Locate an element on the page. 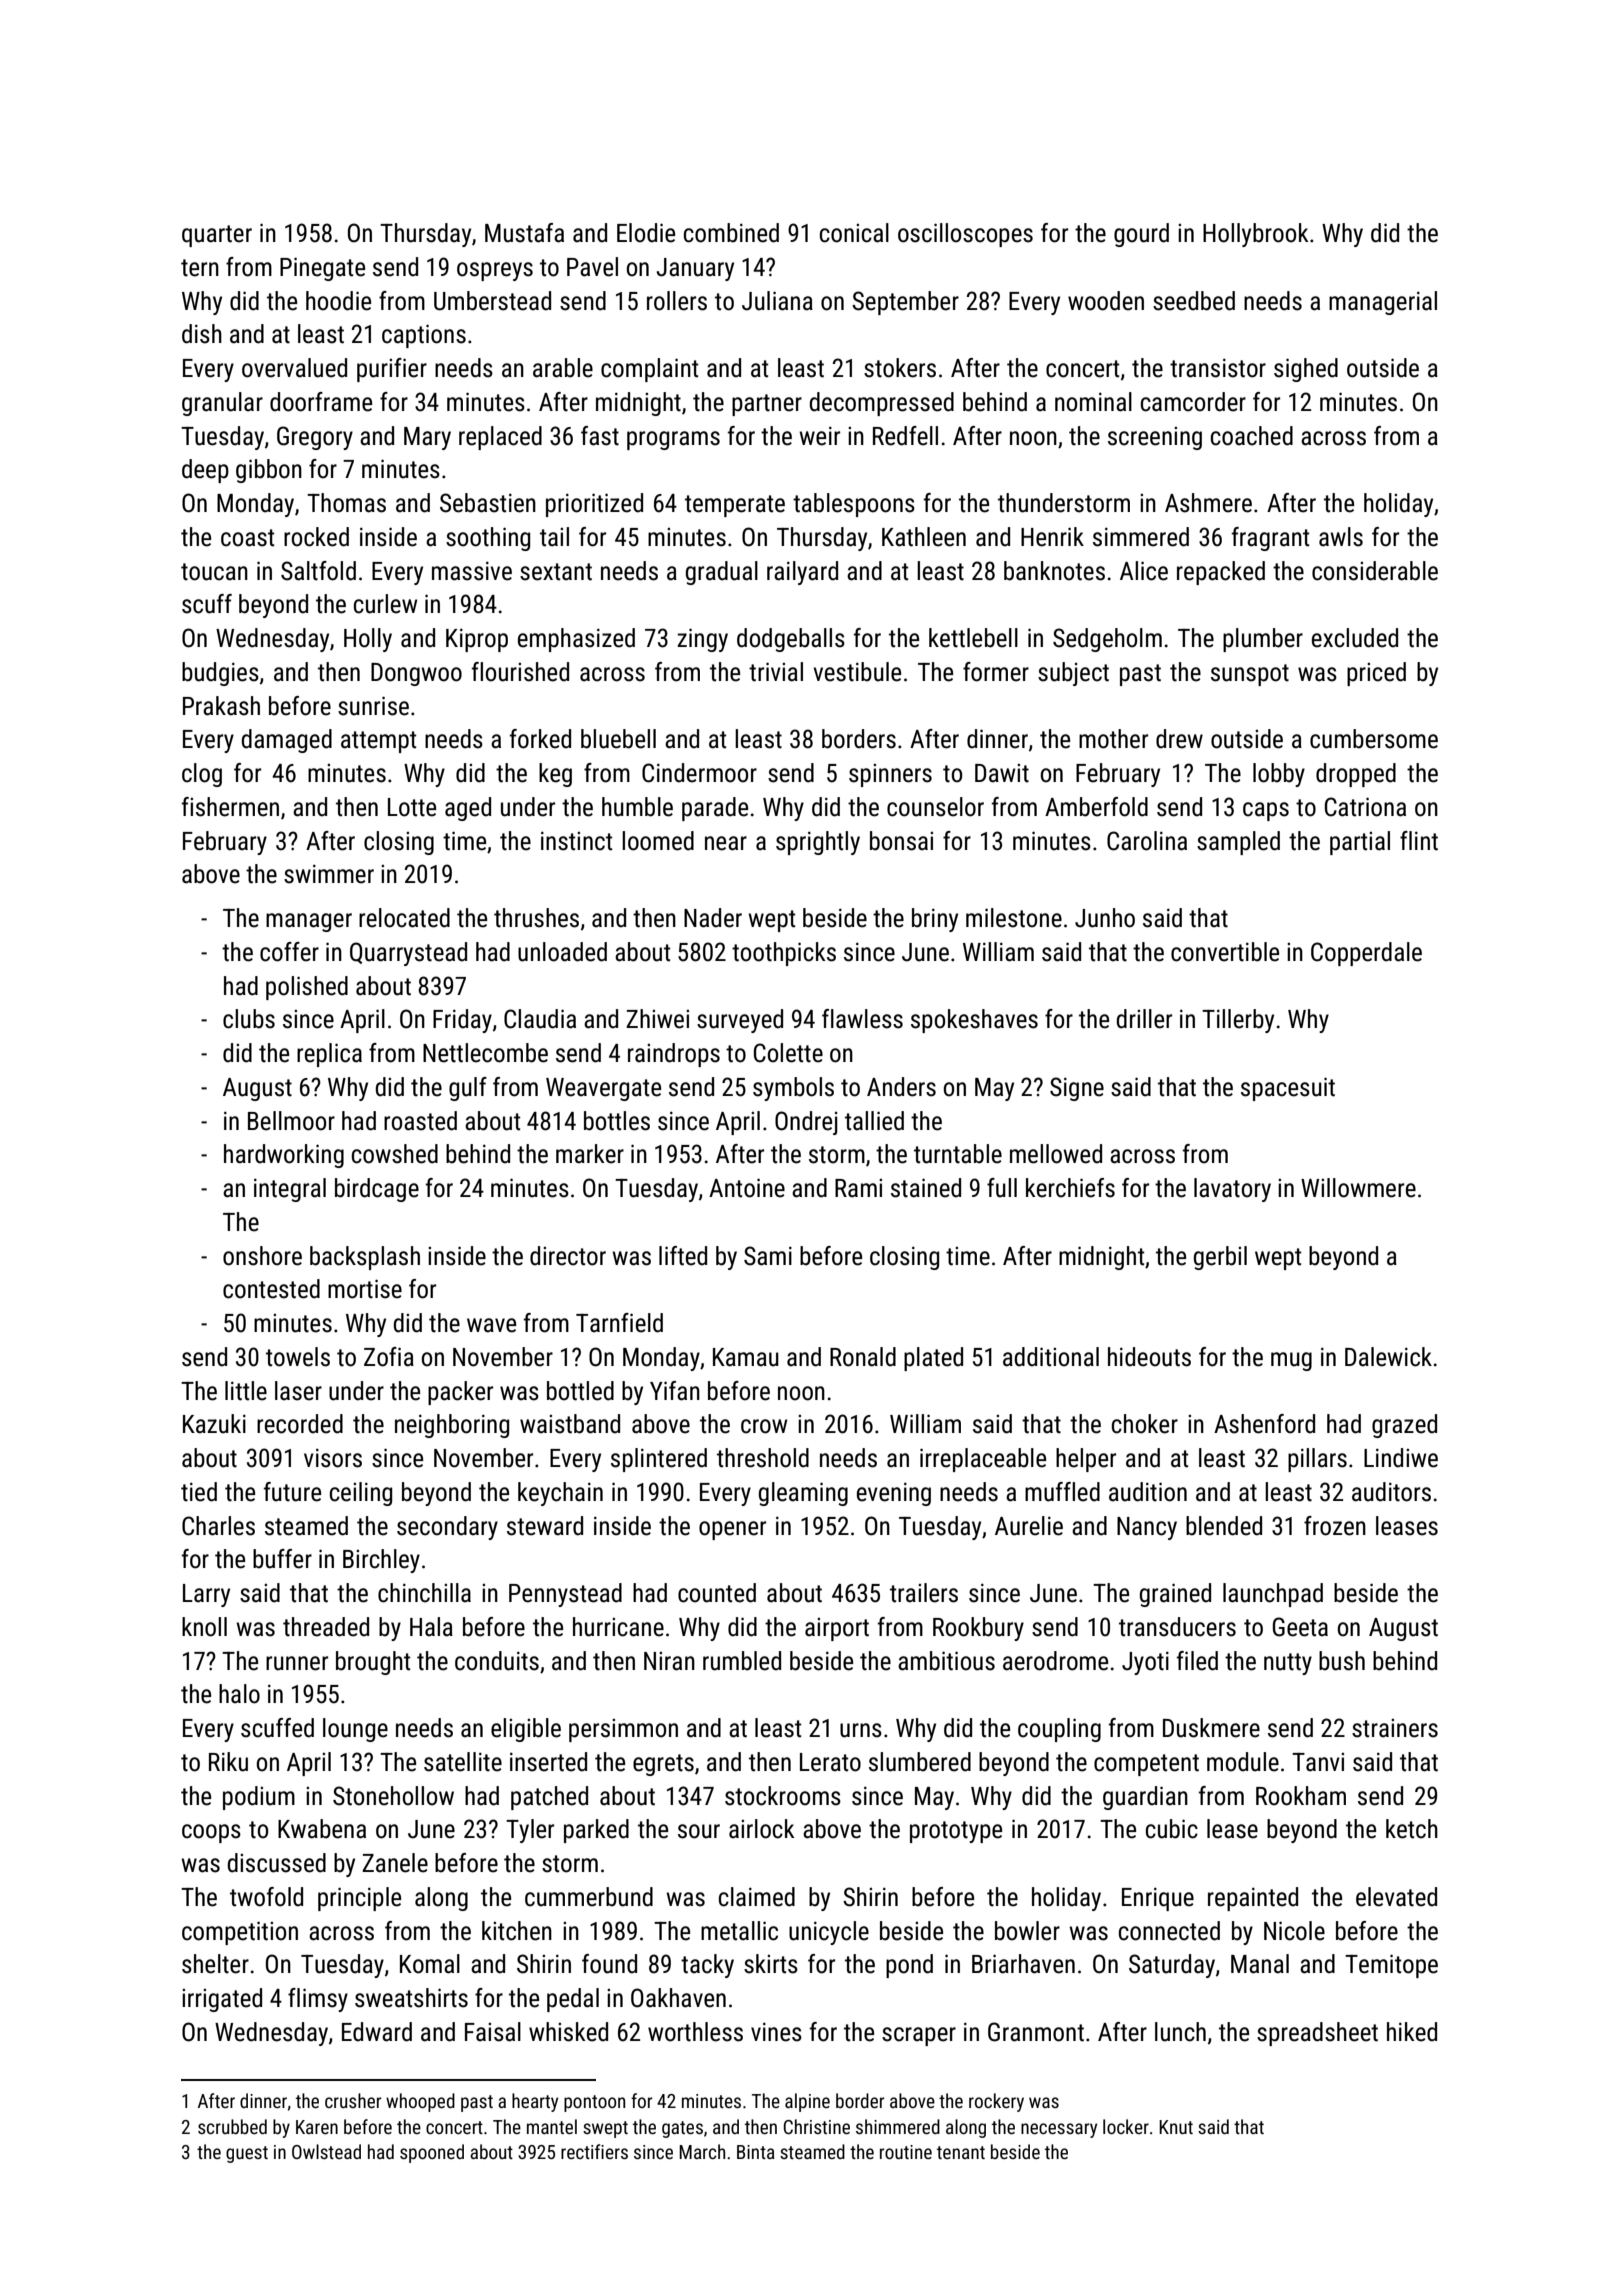 The width and height of the document is (1620, 2292). replaced is located at coordinates (500, 438).
